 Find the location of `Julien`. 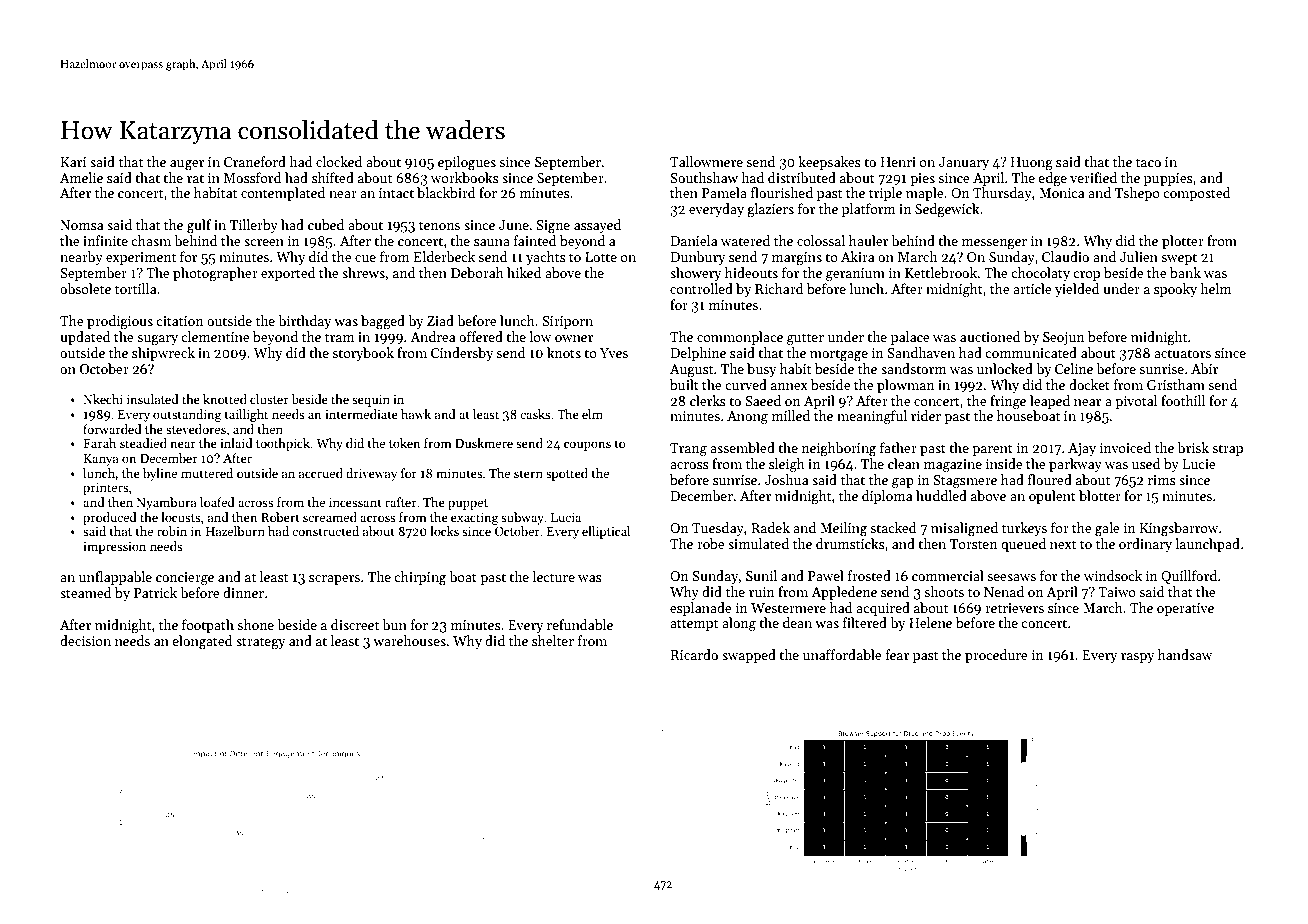

Julien is located at coordinates (1139, 256).
